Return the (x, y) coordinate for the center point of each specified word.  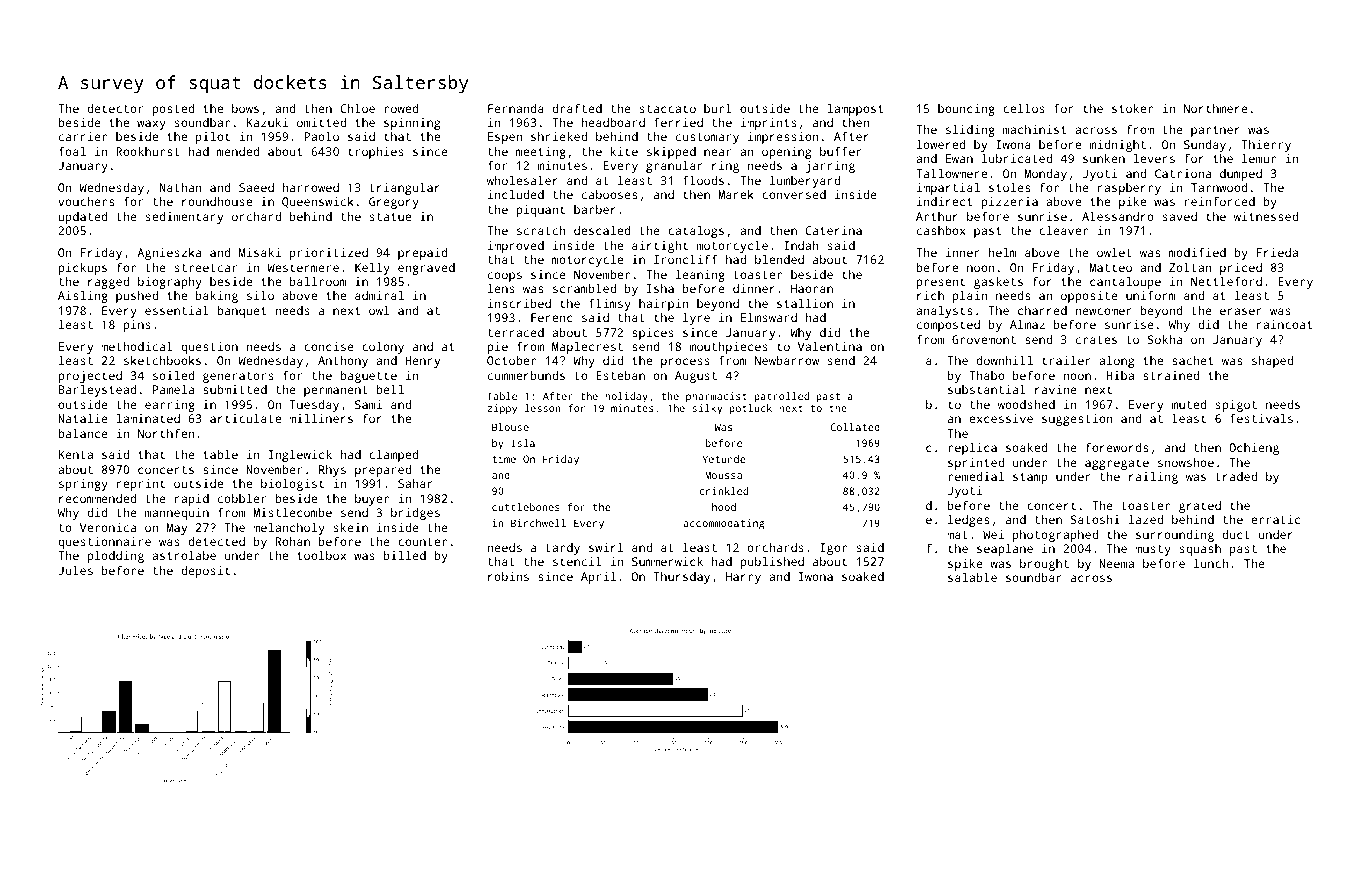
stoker (1132, 108)
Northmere (1216, 108)
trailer (1066, 360)
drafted (577, 108)
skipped (671, 153)
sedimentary (184, 218)
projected (90, 377)
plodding (115, 557)
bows (245, 108)
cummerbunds (526, 375)
